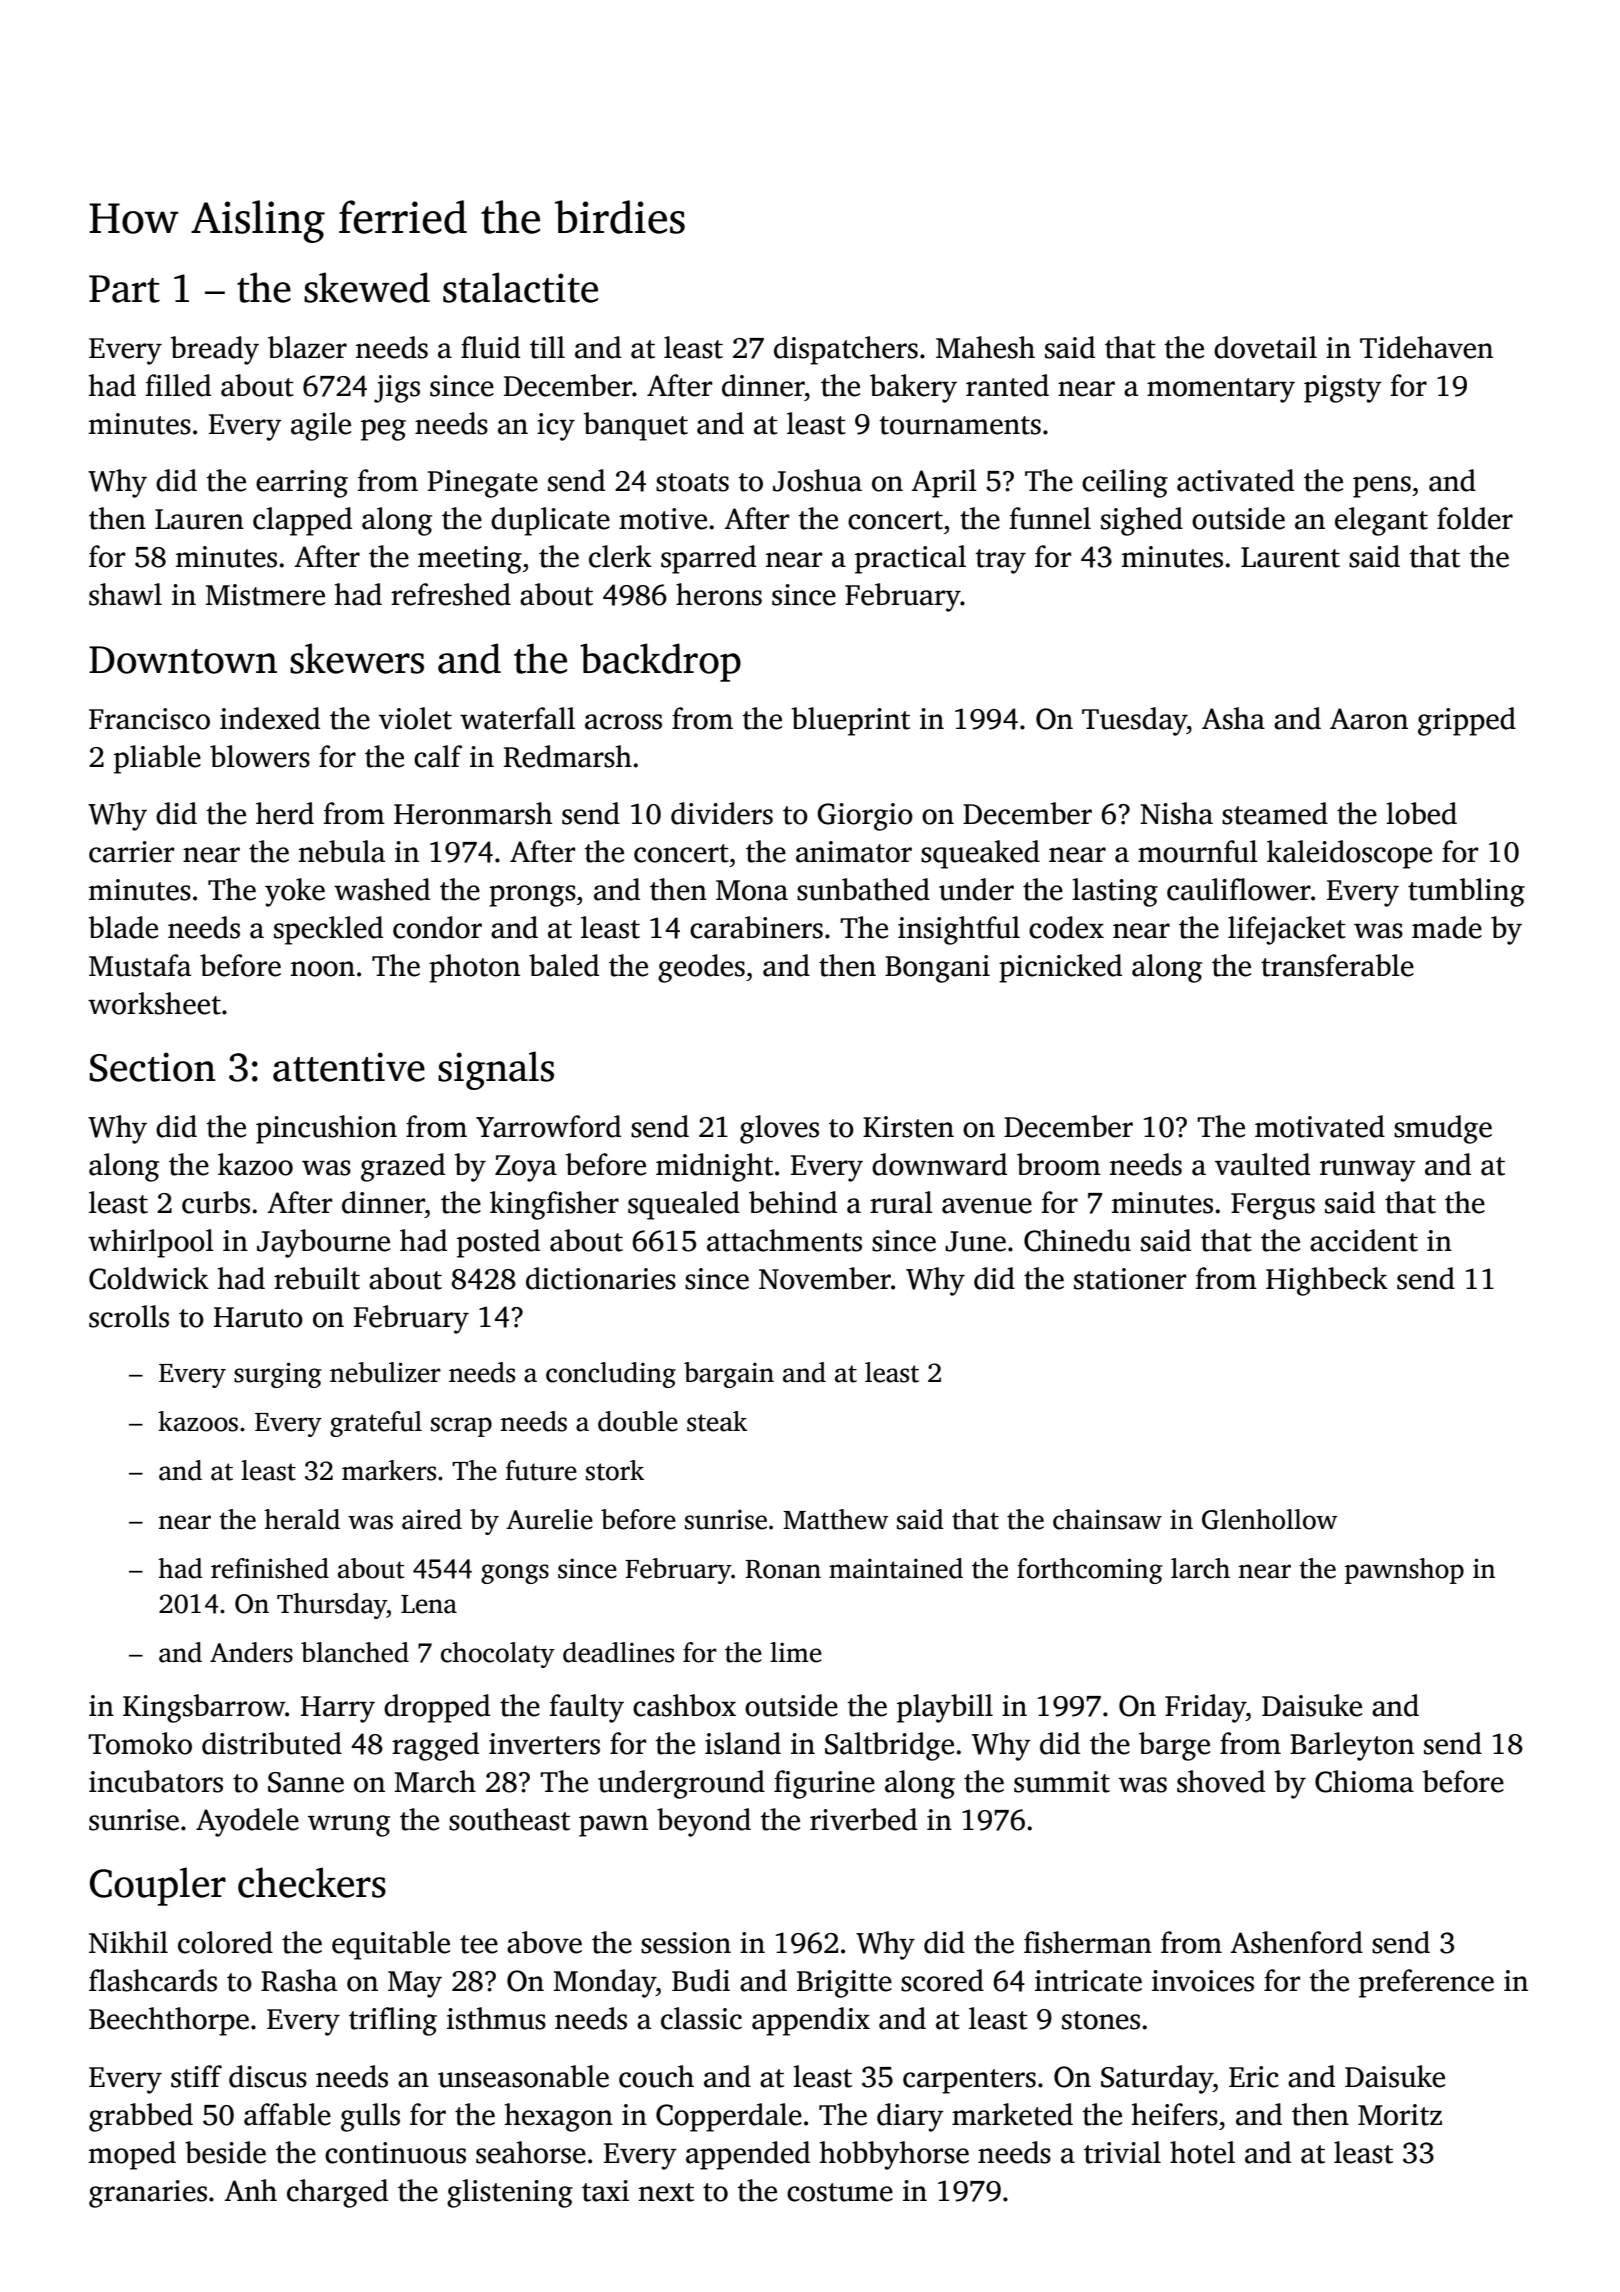 This document has width=1620, height=2292. What do you see at coordinates (840, 2192) in the document?
I see `costume` at bounding box center [840, 2192].
